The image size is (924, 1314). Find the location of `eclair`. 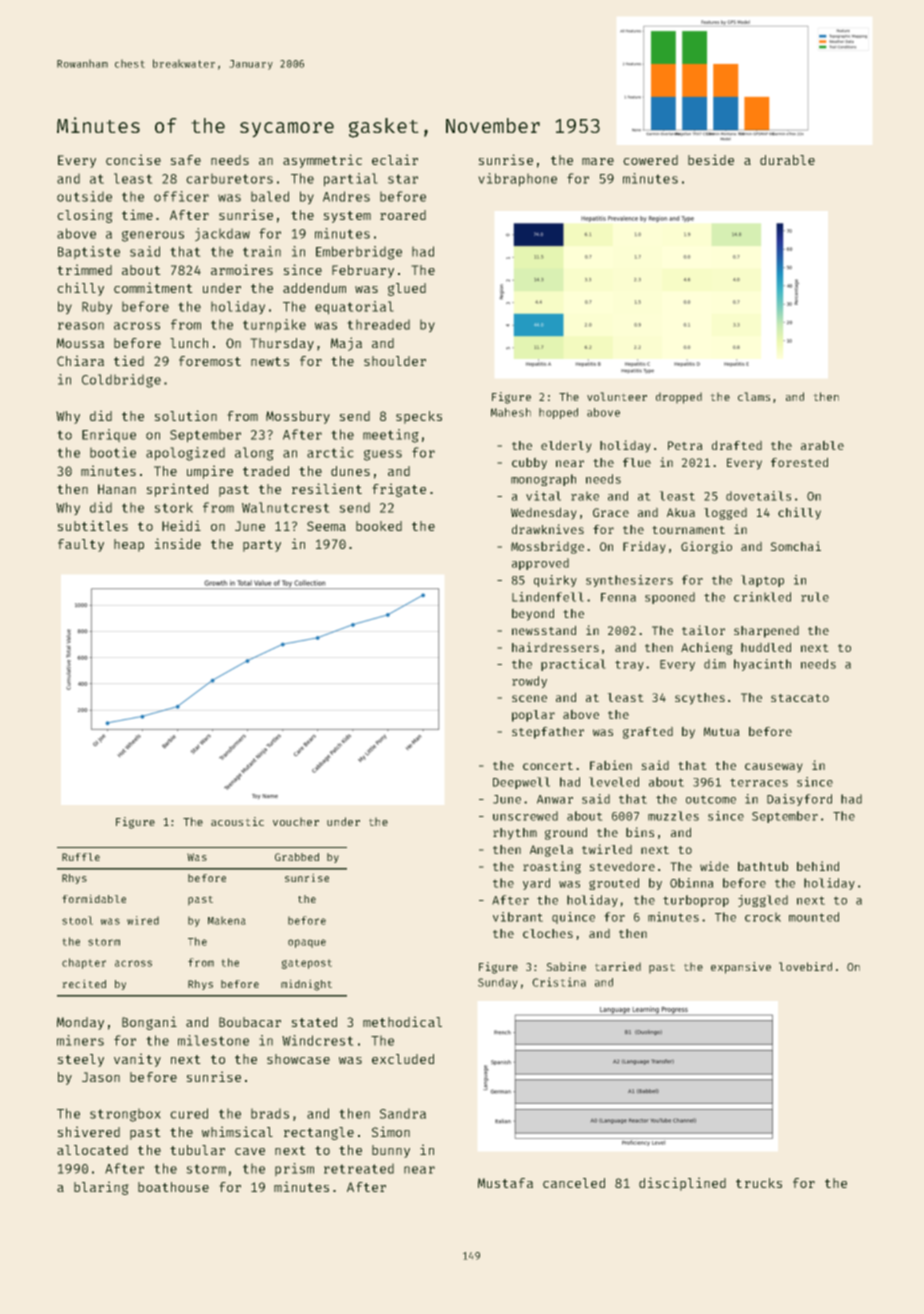

eclair is located at coordinates (395, 159).
